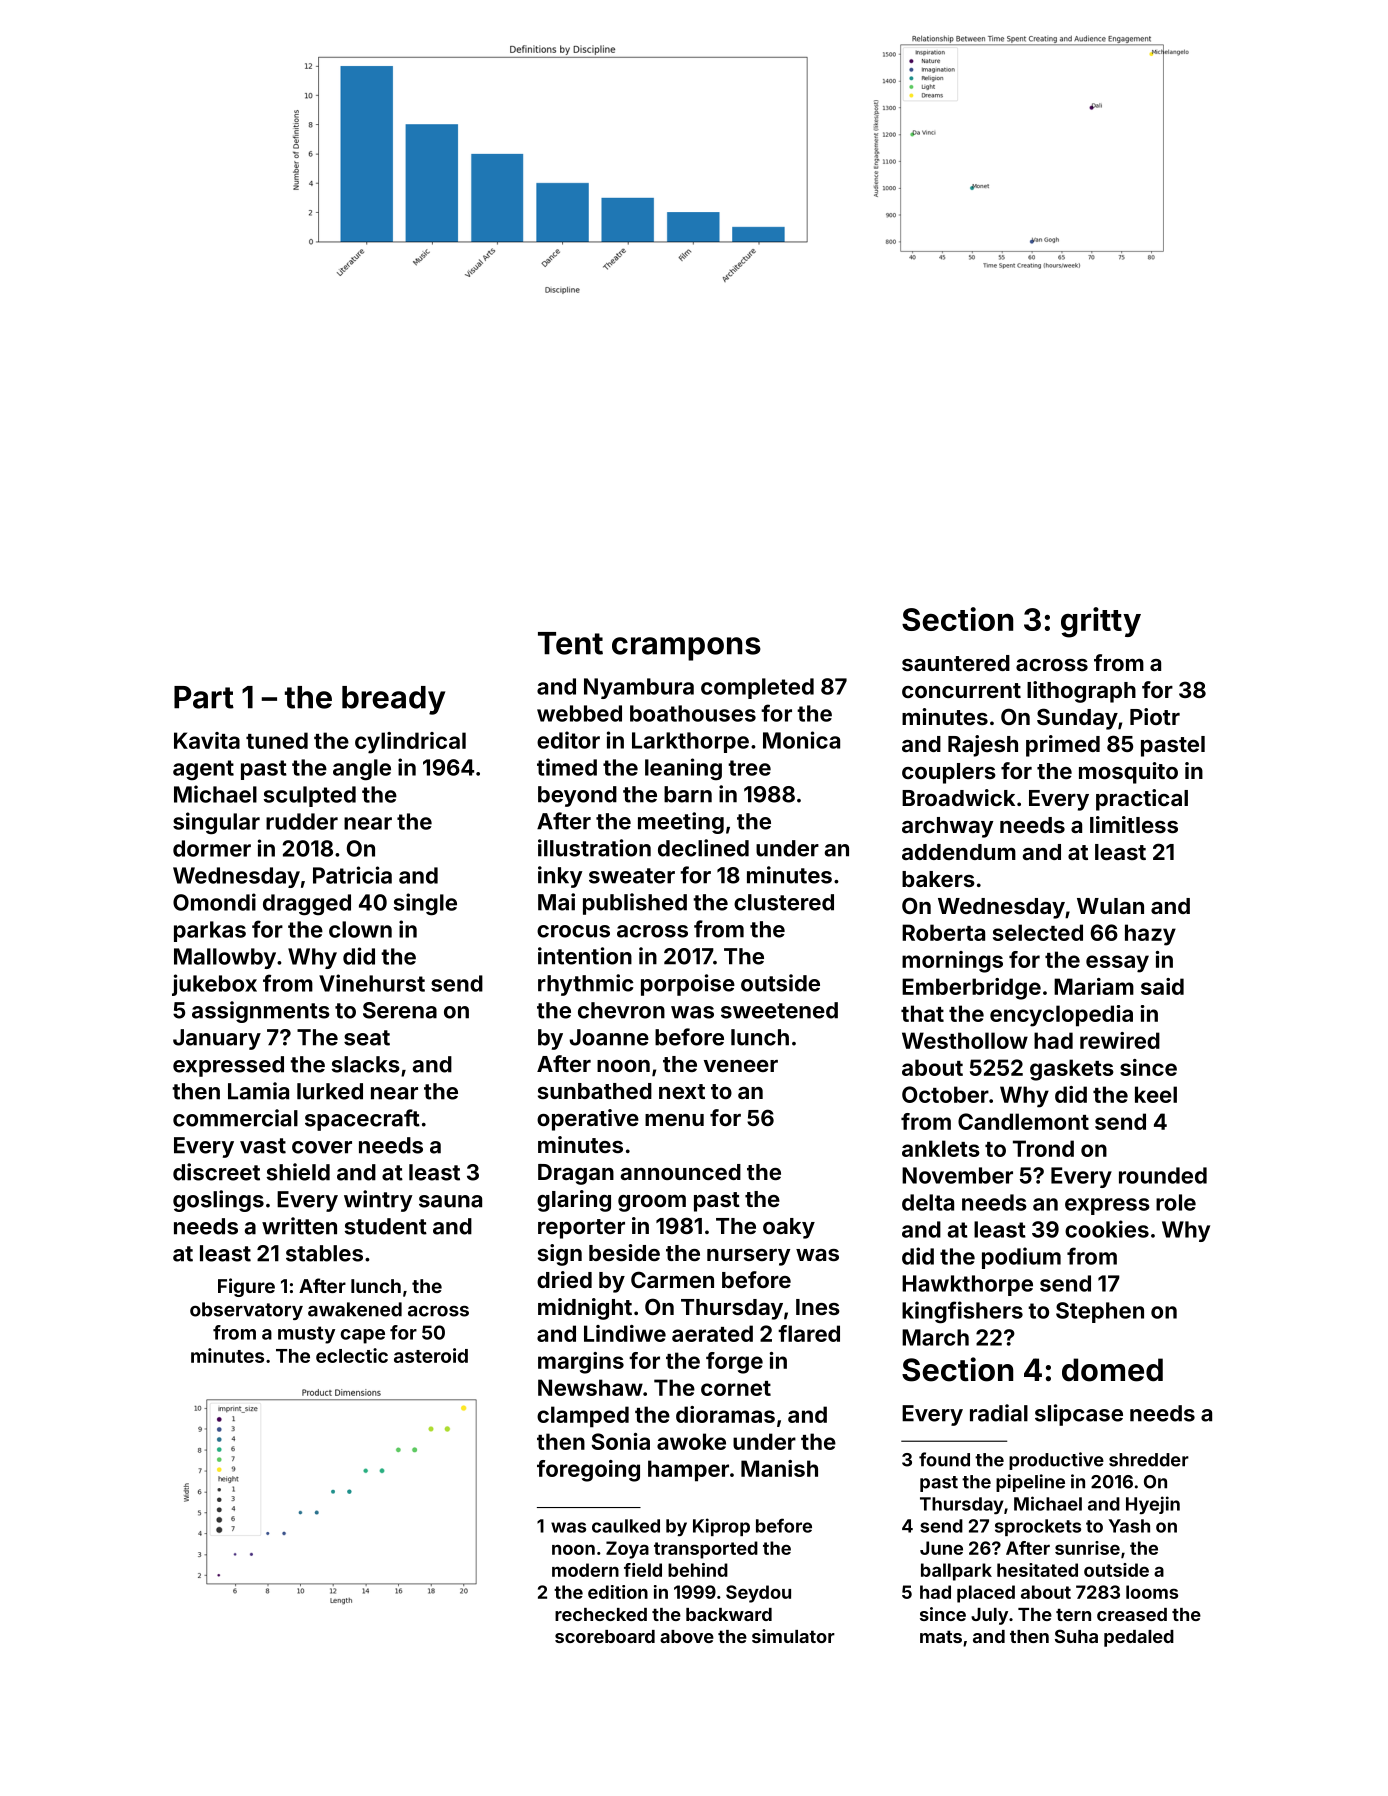 The image size is (1388, 1796). Describe the element at coordinates (573, 931) in the document. I see `crocus` at that location.
